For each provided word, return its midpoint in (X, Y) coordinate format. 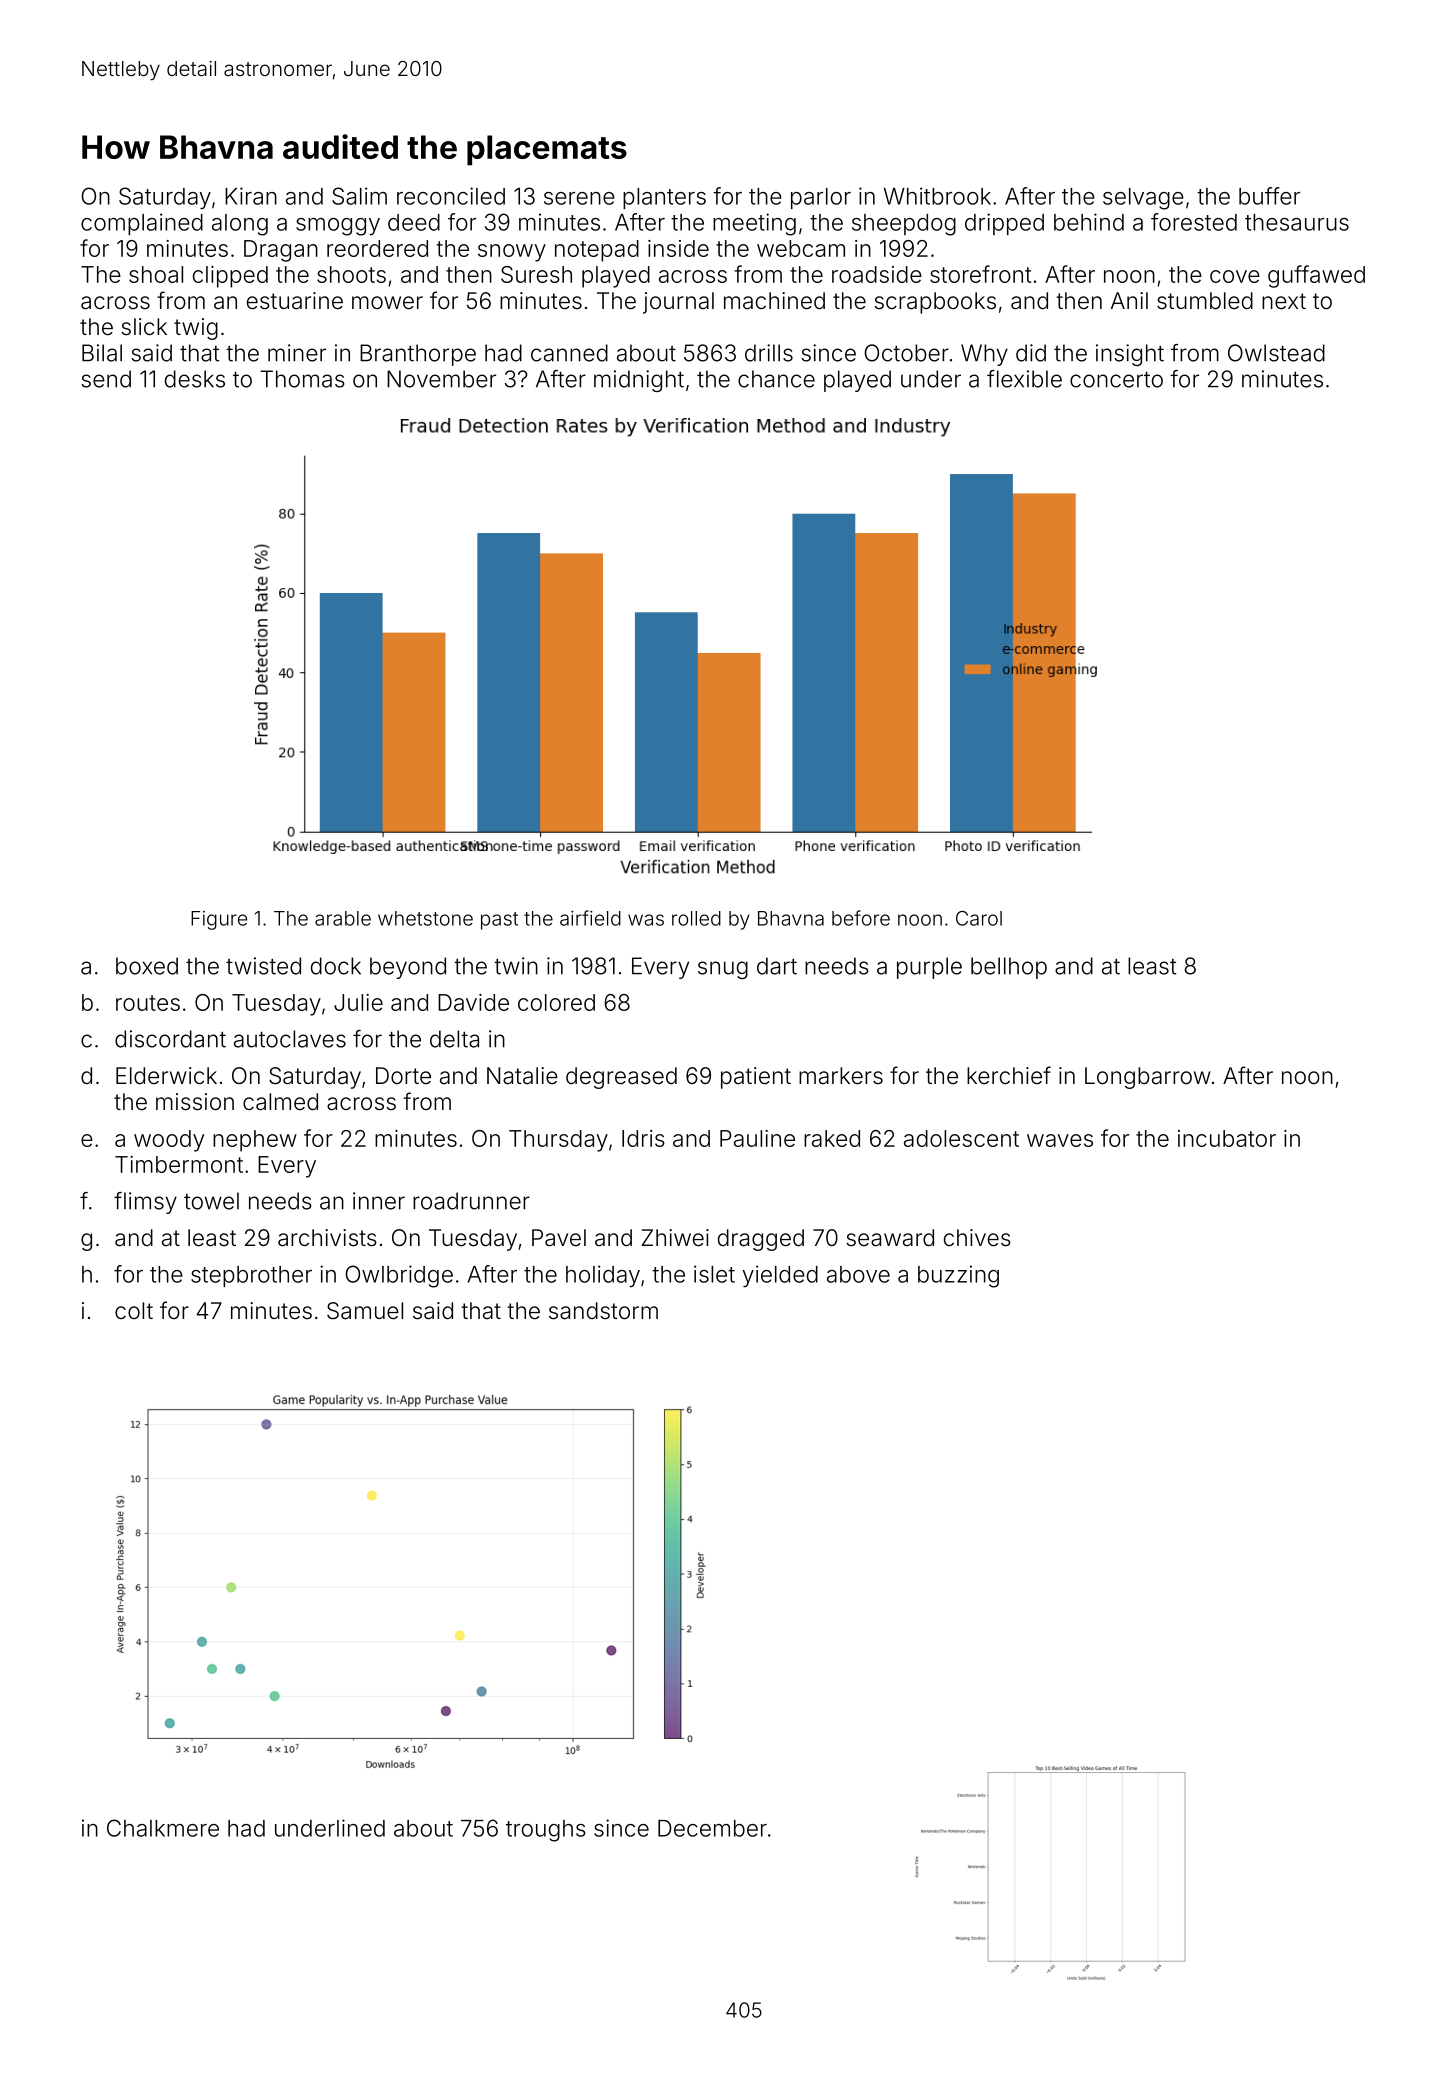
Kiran (251, 196)
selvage (1143, 199)
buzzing (958, 1276)
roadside (877, 274)
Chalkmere (163, 1828)
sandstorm (603, 1311)
